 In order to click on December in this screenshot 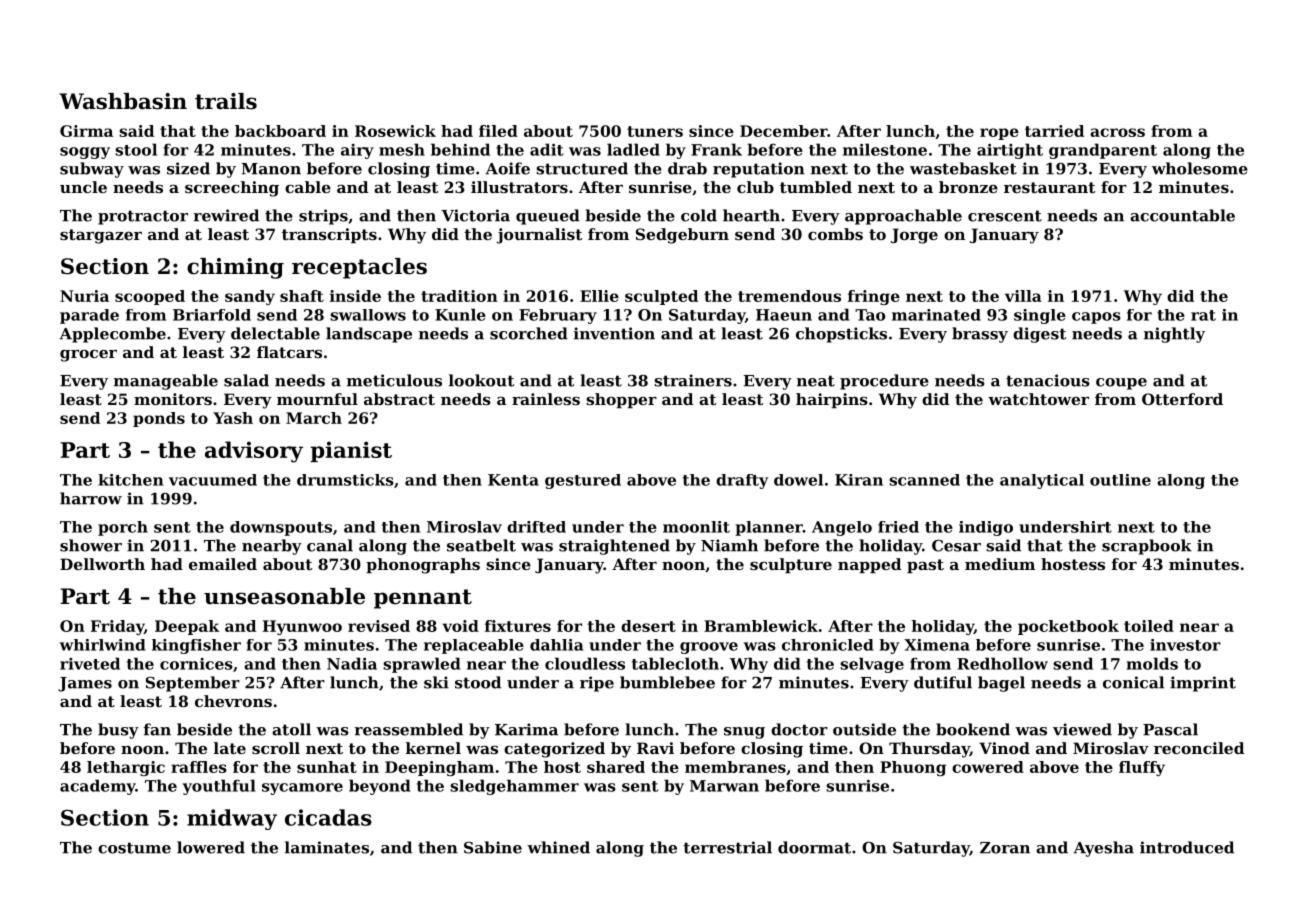, I will do `click(784, 131)`.
